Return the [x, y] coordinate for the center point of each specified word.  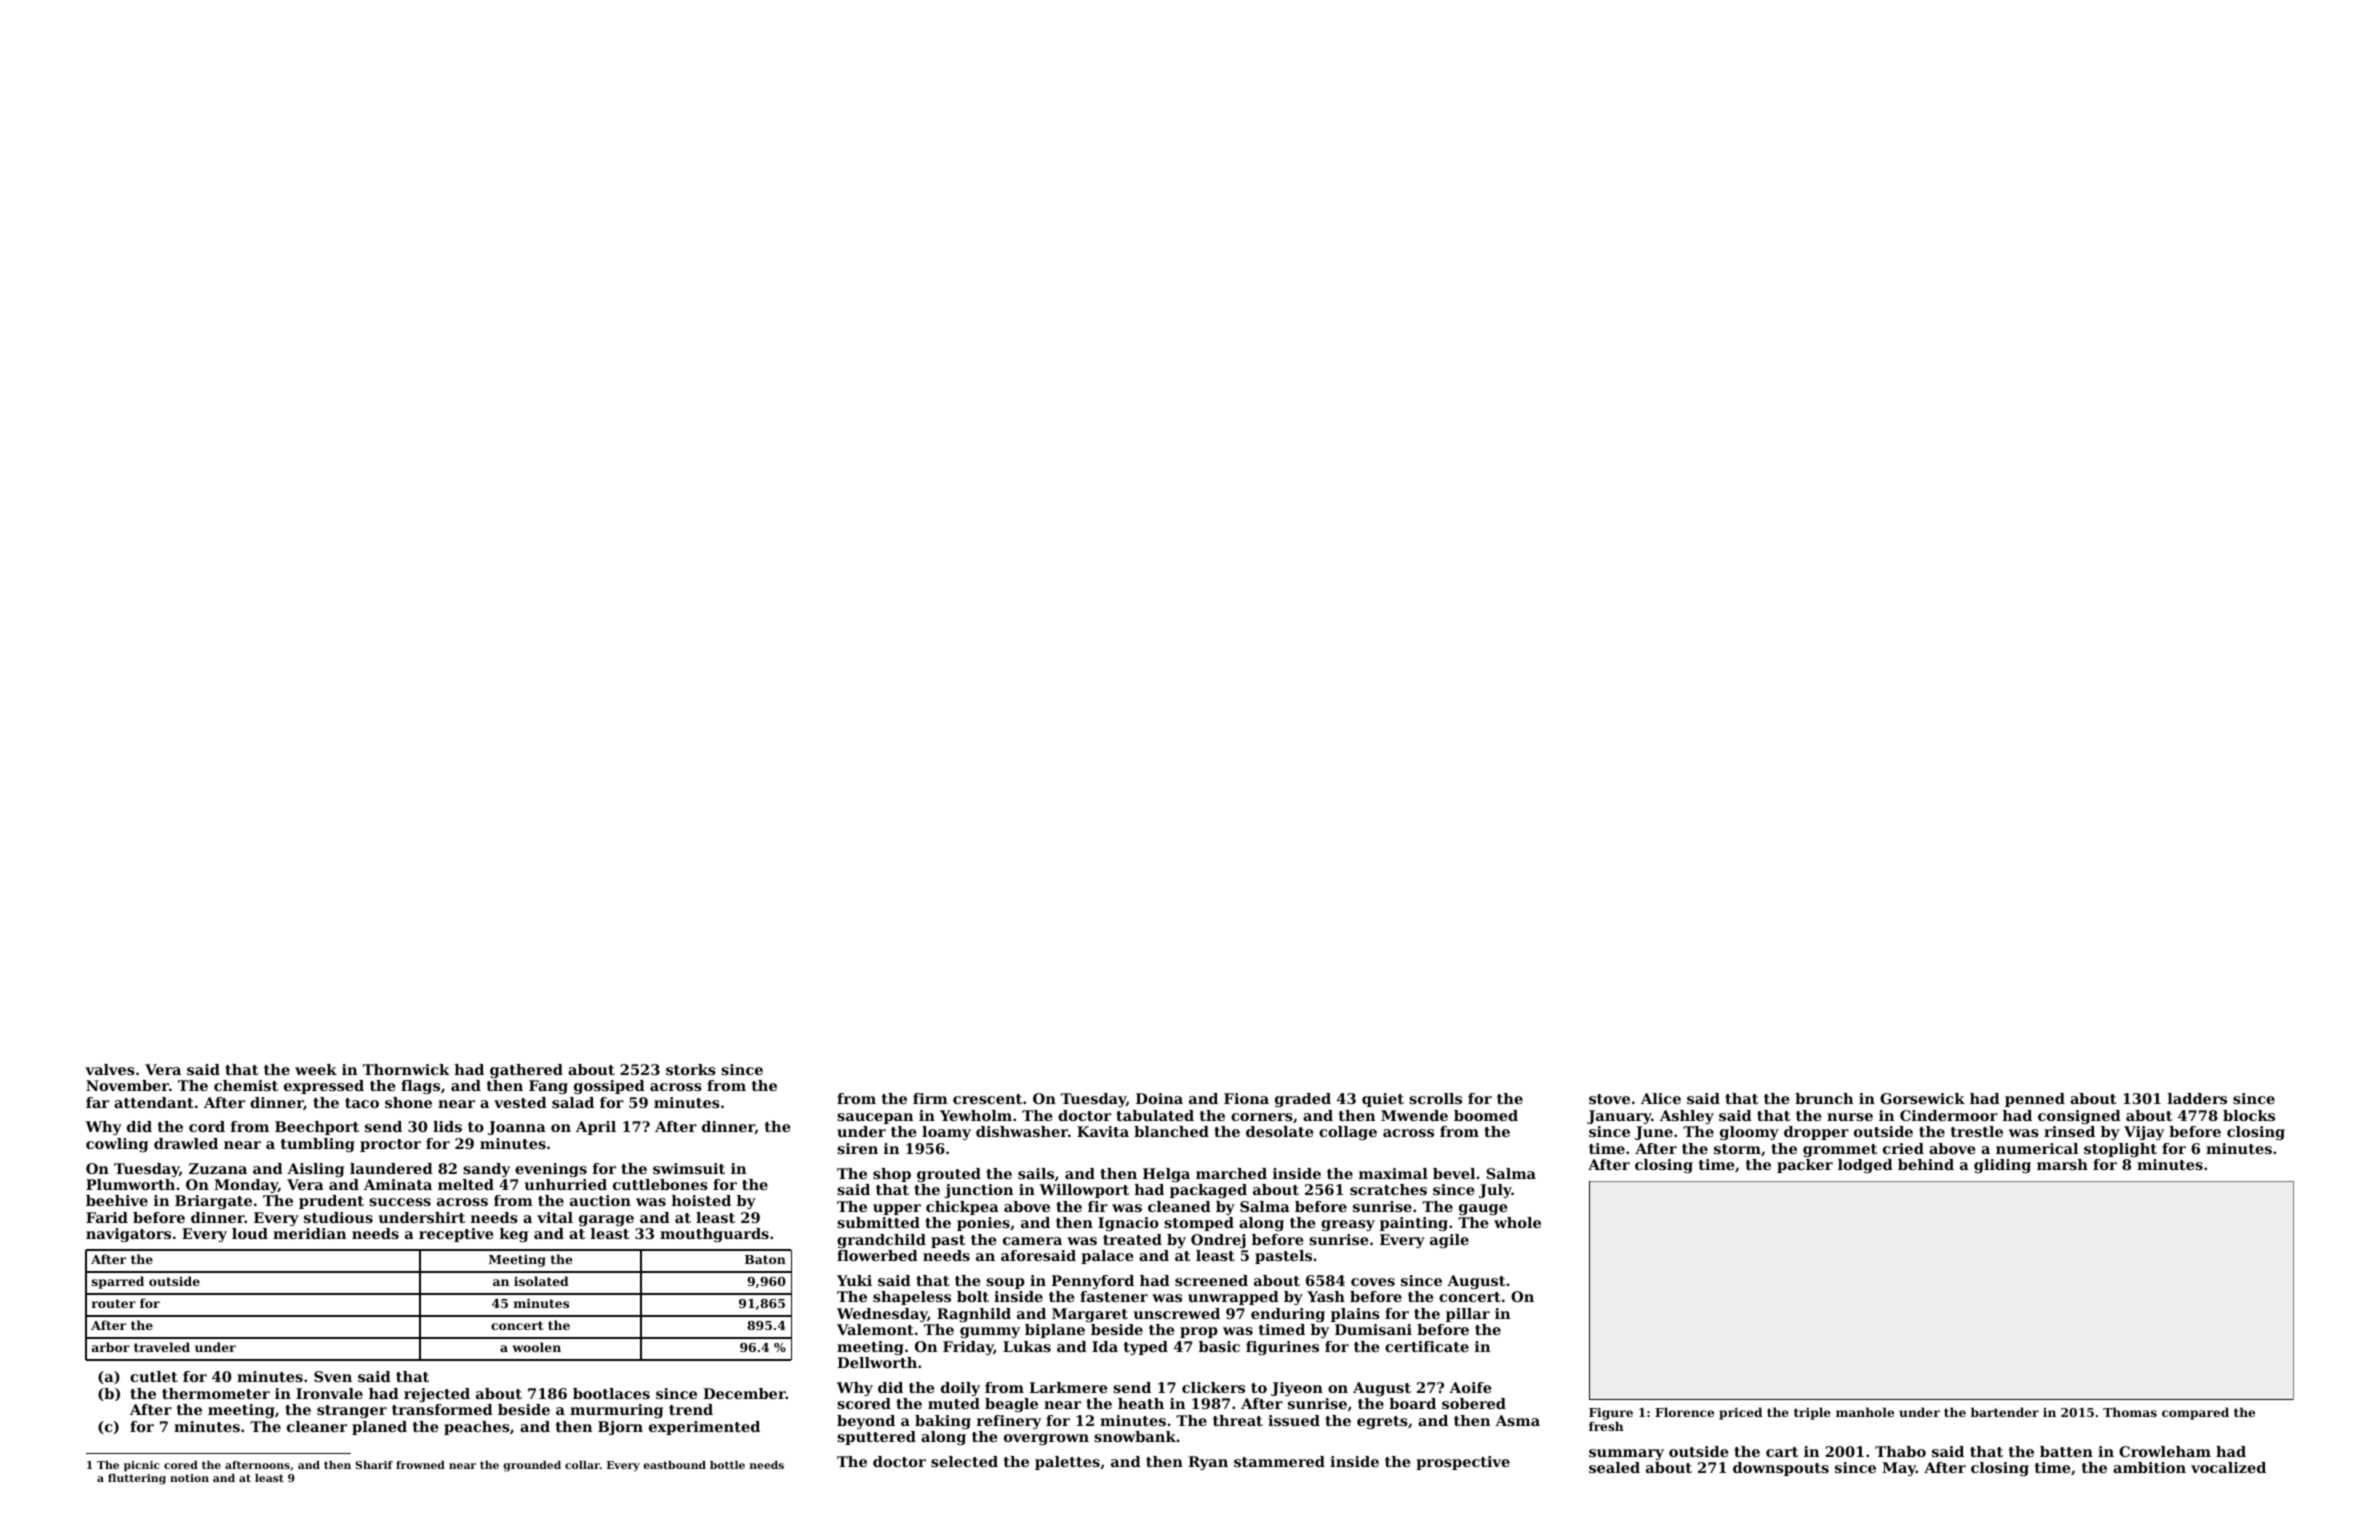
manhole [1865, 1412]
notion [189, 1478]
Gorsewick [1922, 1098]
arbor [111, 1347]
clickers [1213, 1387]
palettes [1067, 1463]
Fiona [1246, 1098]
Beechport [317, 1128]
